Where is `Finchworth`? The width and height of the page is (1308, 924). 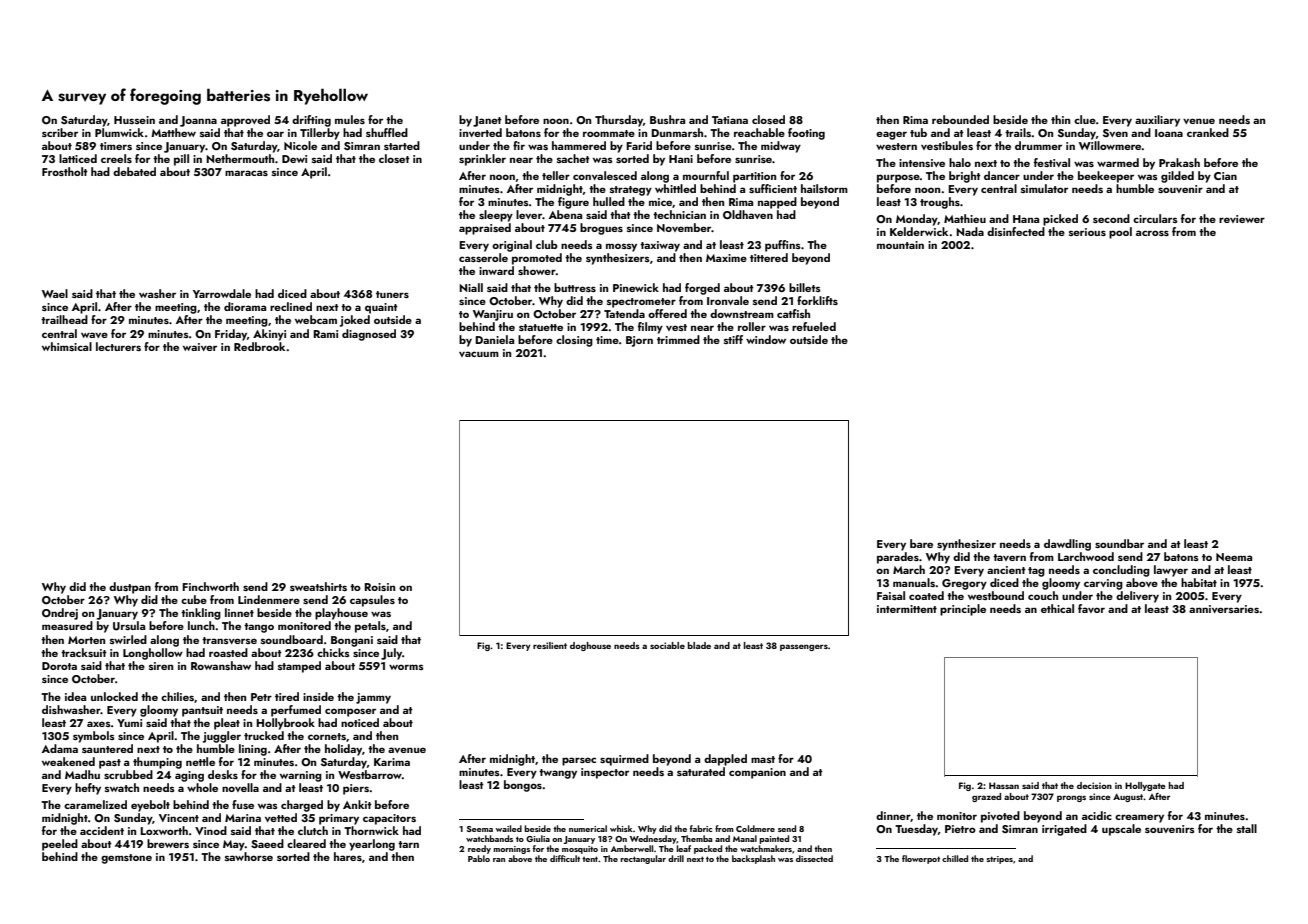 Finchworth is located at coordinates (210, 586).
